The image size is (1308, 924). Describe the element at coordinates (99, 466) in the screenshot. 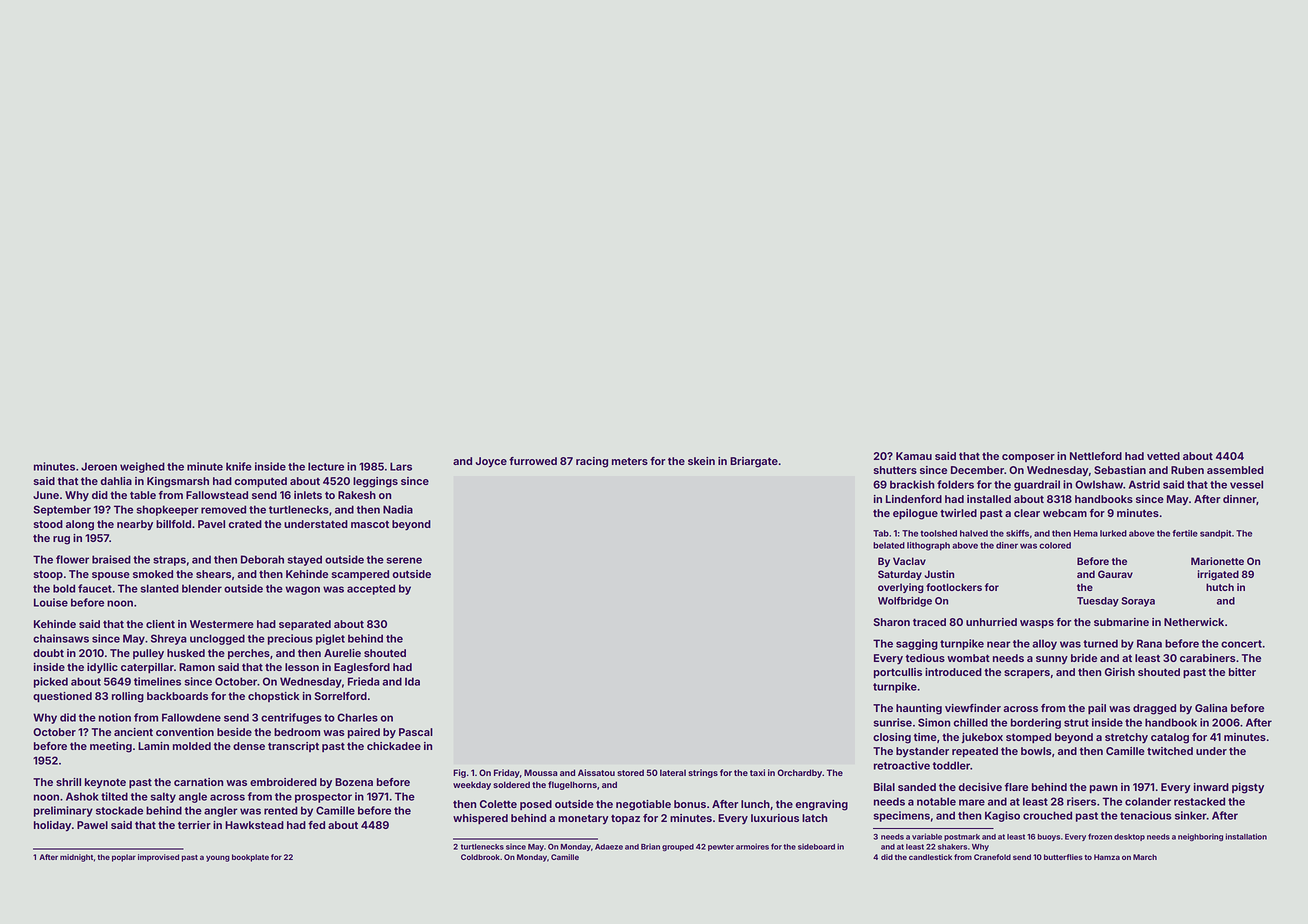

I see `Jeroen` at that location.
